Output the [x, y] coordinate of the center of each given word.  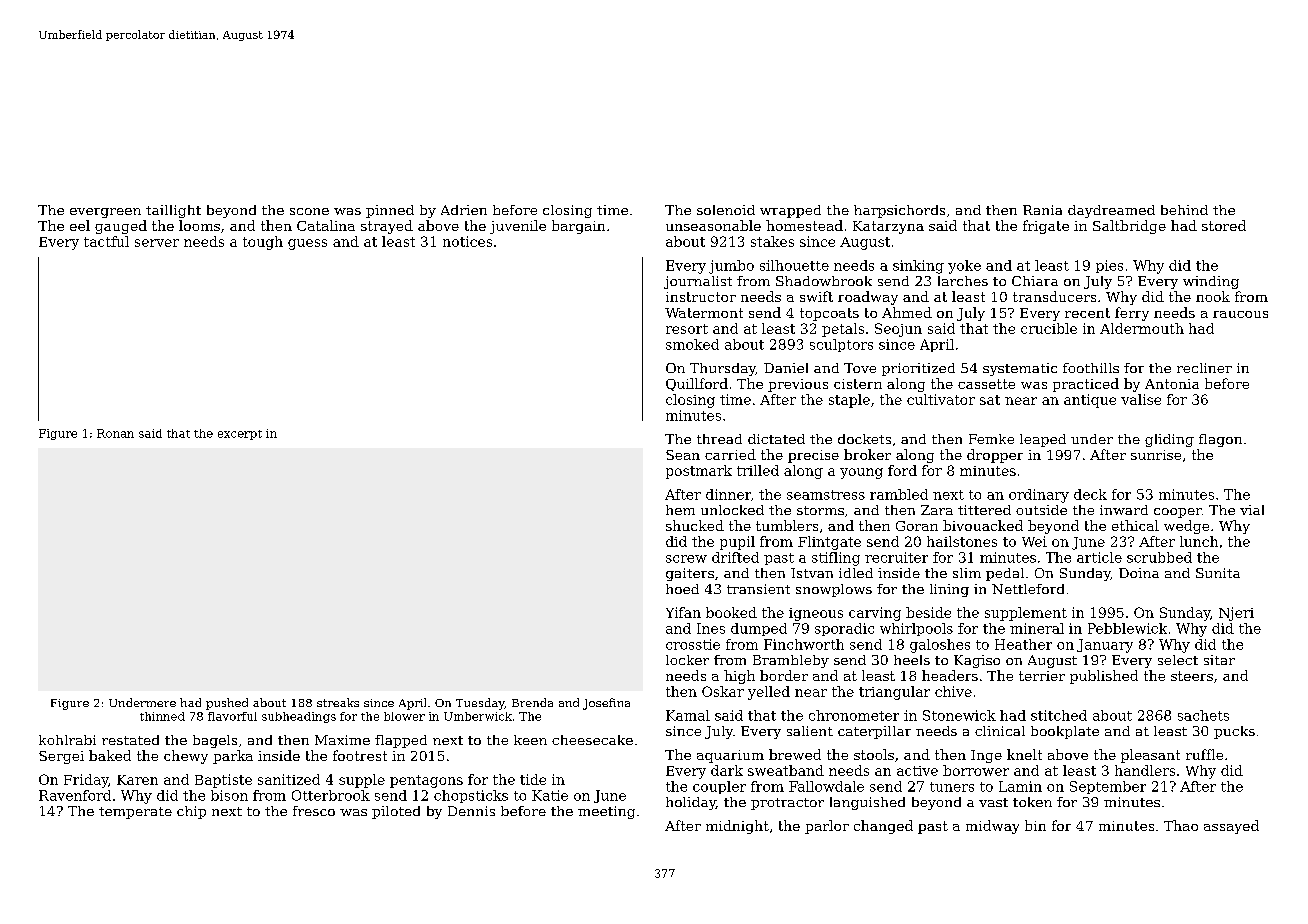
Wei [1034, 541]
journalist [698, 282]
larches [963, 281]
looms [199, 225]
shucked [695, 525]
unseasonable [713, 225]
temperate [135, 813]
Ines [711, 628]
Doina [1139, 573]
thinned [162, 716]
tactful [106, 241]
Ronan [115, 433]
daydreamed [1111, 211]
